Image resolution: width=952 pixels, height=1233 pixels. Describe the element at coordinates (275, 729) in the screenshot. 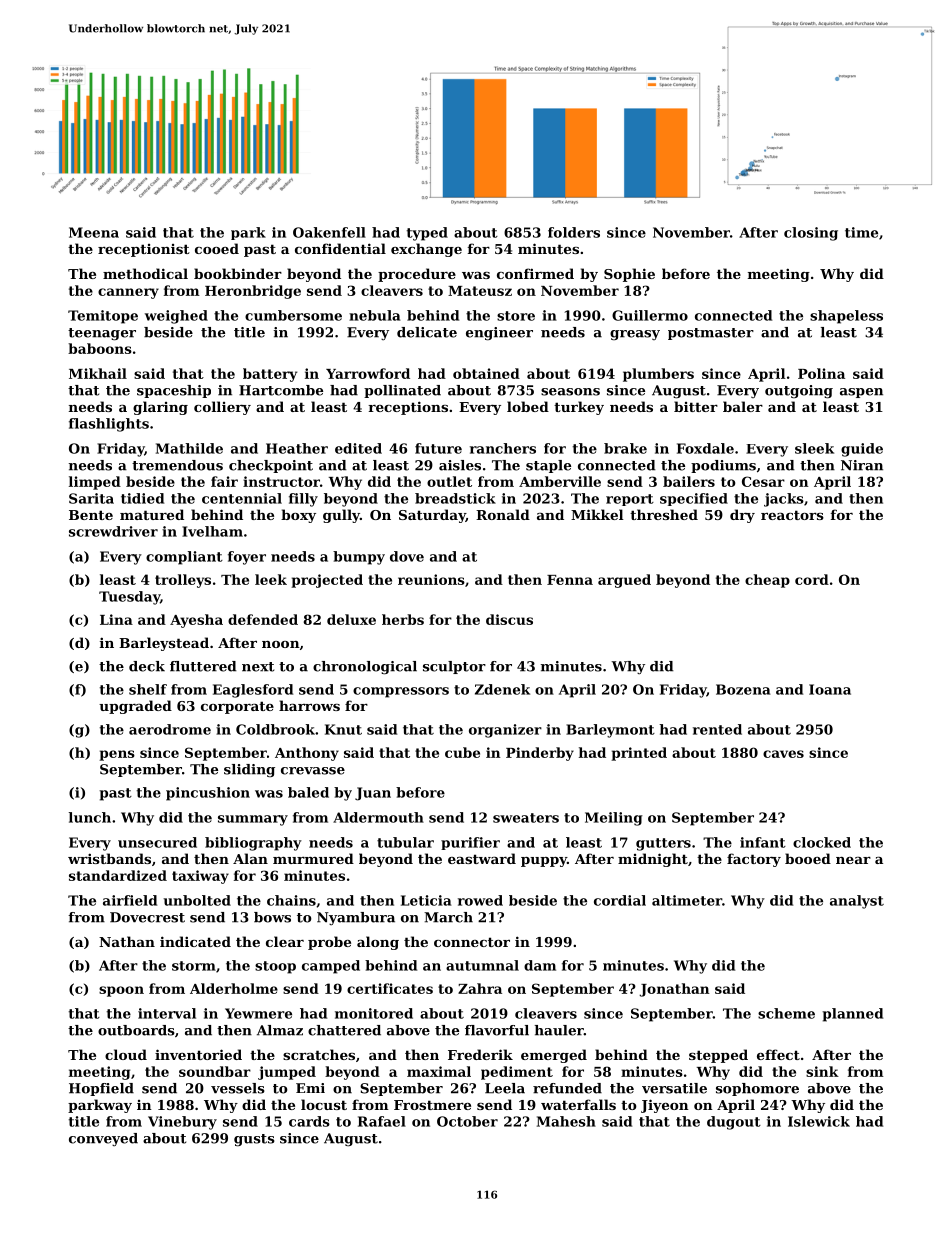

I see `Coldbrook` at that location.
